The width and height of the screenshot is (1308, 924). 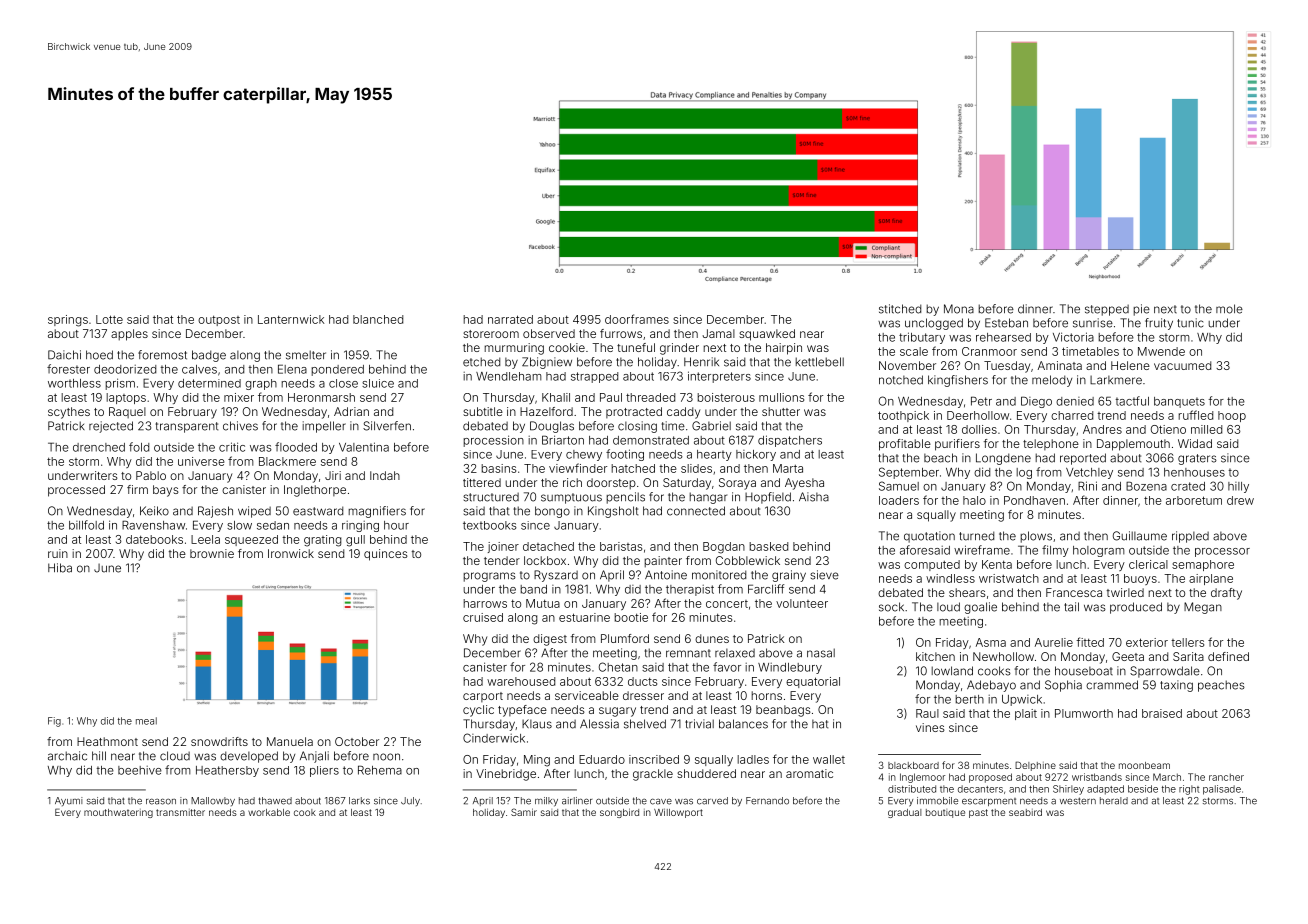 I want to click on Valentina, so click(x=364, y=447).
